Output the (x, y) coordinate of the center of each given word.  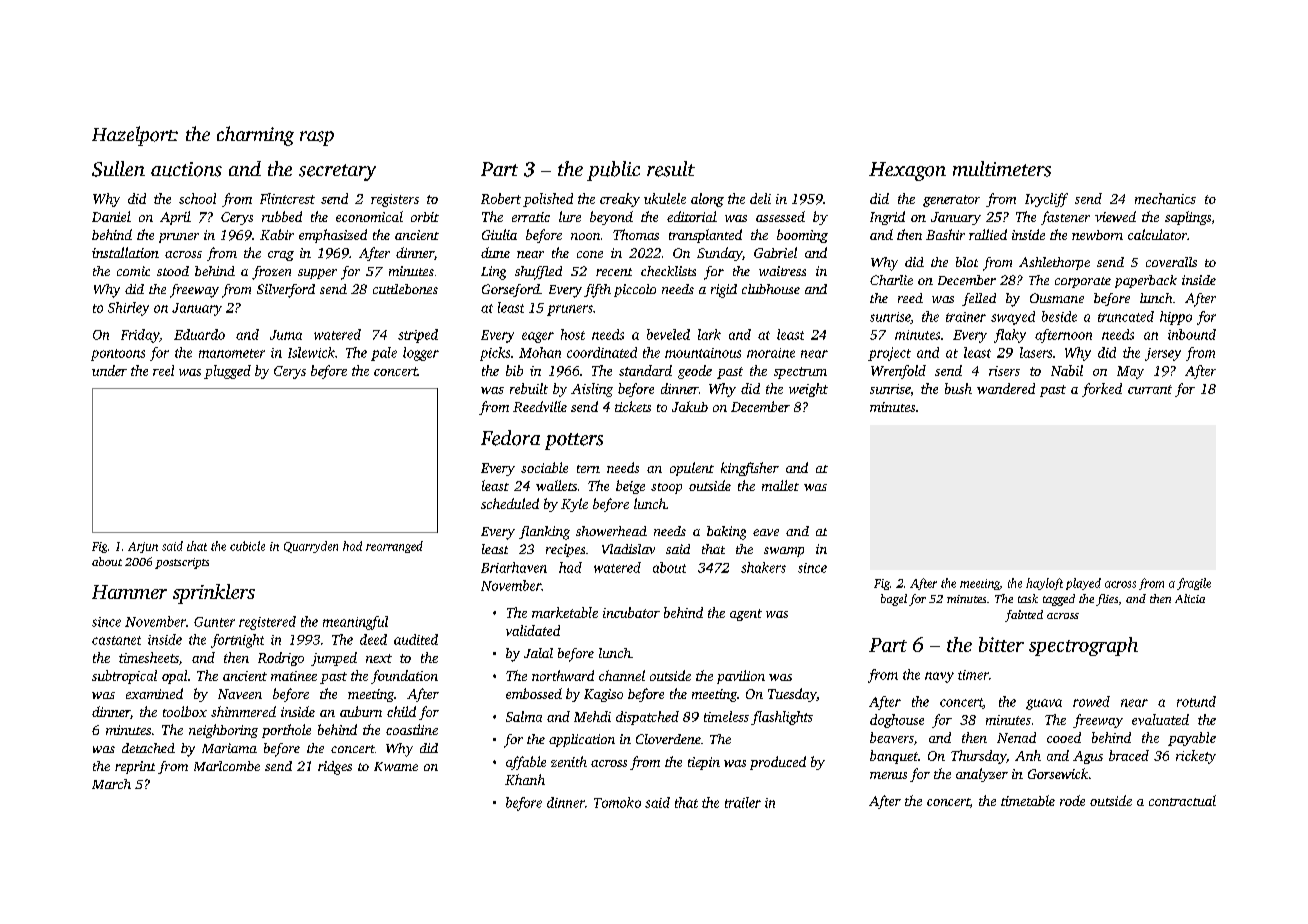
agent (746, 615)
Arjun (143, 547)
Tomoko (617, 802)
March (111, 784)
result (671, 169)
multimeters (1002, 169)
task (1028, 598)
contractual (1182, 800)
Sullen (118, 169)
